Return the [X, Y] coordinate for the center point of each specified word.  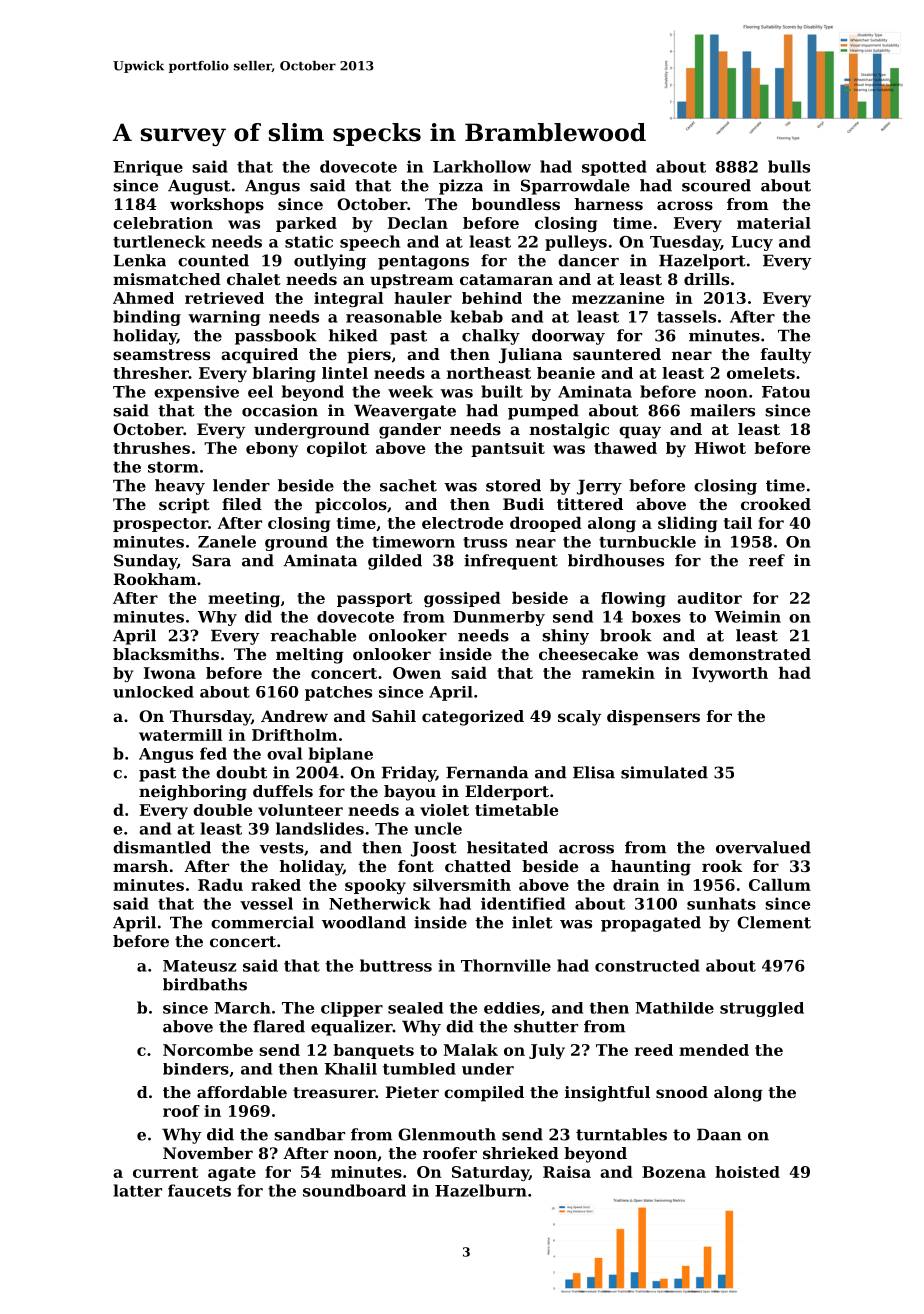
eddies [512, 1008]
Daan [719, 1134]
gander [410, 431]
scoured [716, 185]
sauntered [617, 354]
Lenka [140, 260]
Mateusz [199, 966]
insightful [607, 1094]
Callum [780, 885]
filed [242, 504]
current [166, 1172]
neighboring [193, 793]
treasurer [334, 1092]
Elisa [594, 772]
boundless [516, 204]
